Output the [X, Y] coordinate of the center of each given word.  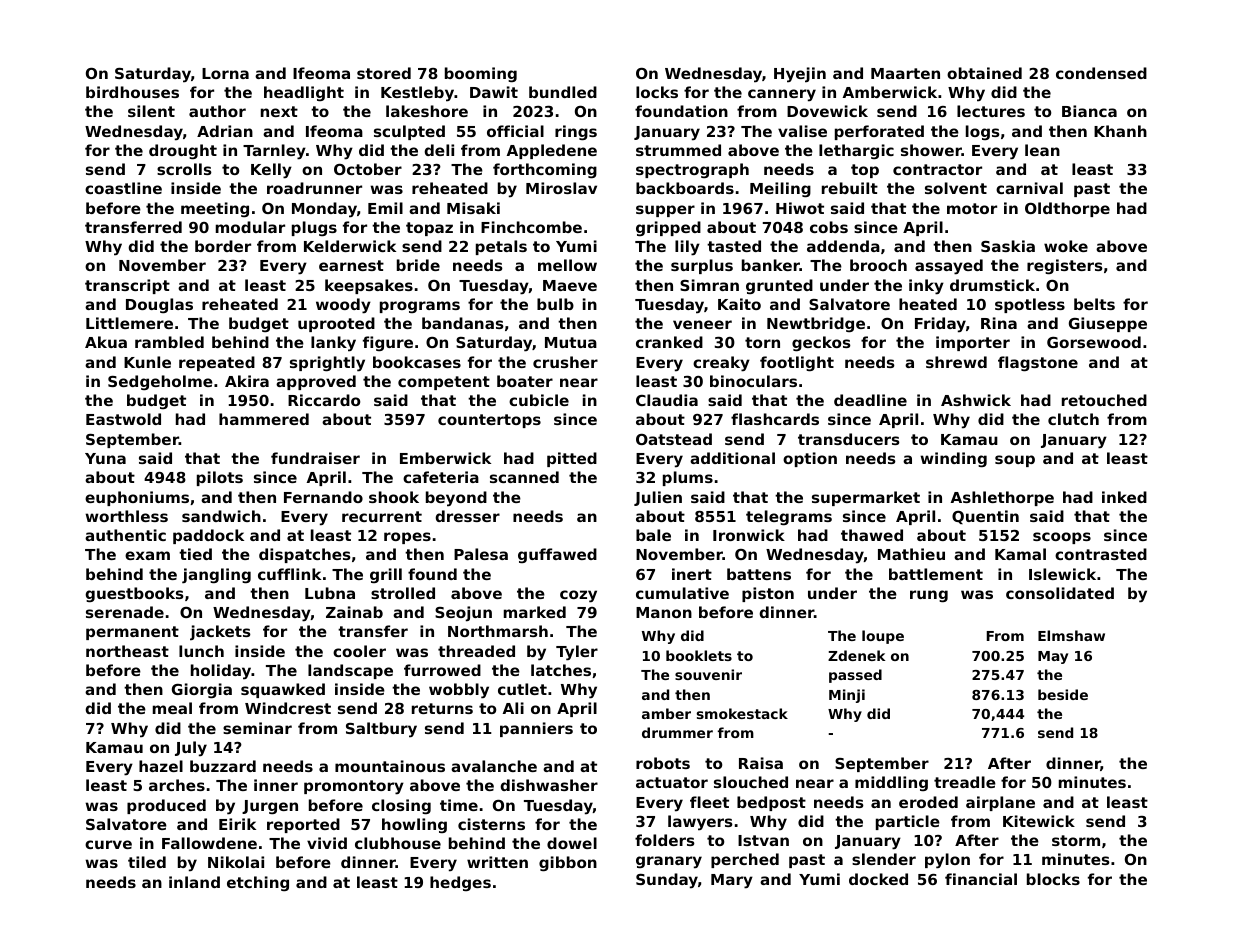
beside [1063, 694]
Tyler [577, 653]
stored [384, 73]
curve [108, 844]
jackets [220, 633]
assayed [949, 267]
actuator [672, 782]
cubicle [539, 400]
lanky [333, 344]
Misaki [473, 208]
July [191, 749]
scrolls [184, 169]
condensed [1101, 73]
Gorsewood [1094, 342]
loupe [883, 637]
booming [481, 74]
